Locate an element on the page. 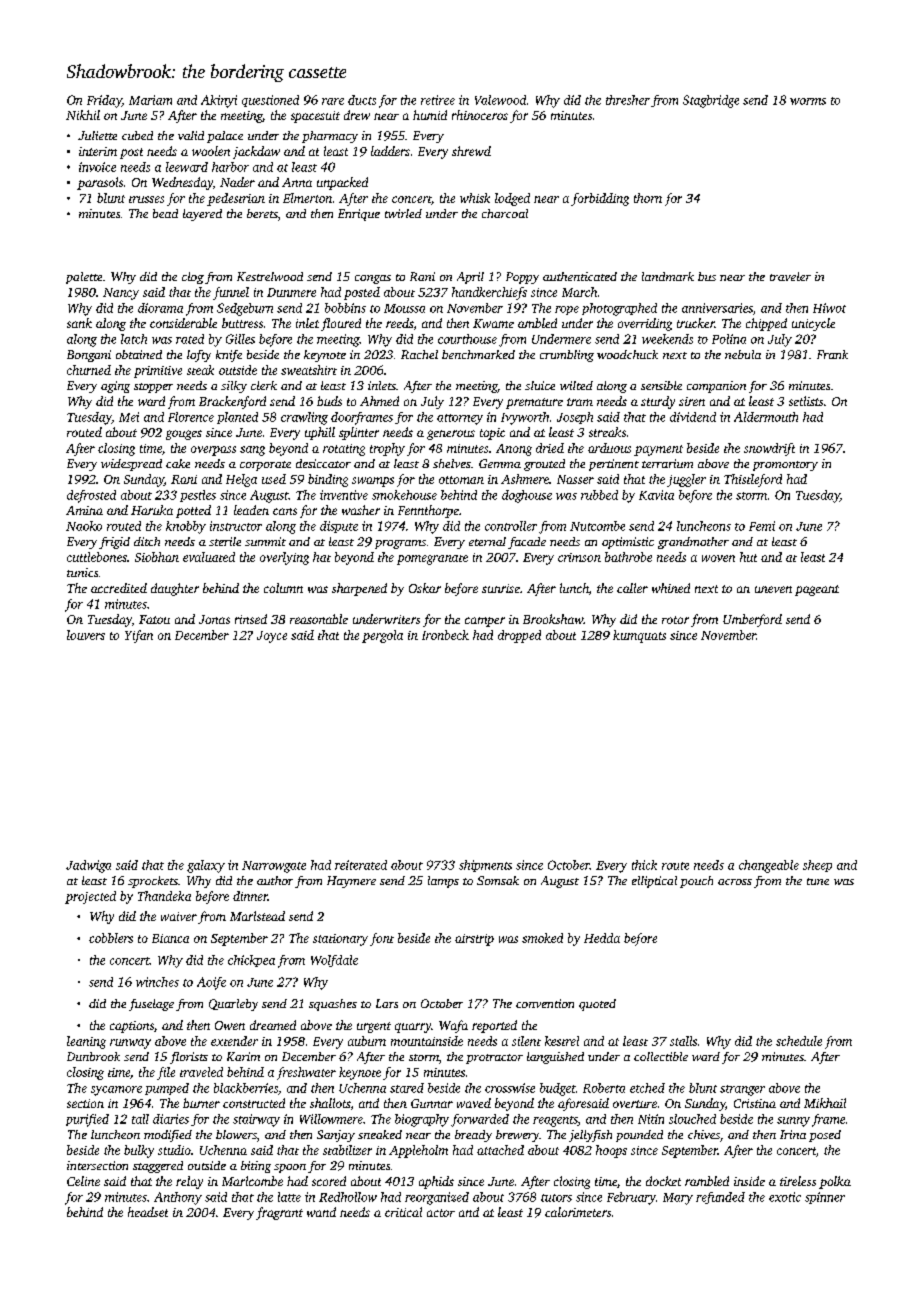 Image resolution: width=924 pixels, height=1308 pixels. silent is located at coordinates (526, 1041).
